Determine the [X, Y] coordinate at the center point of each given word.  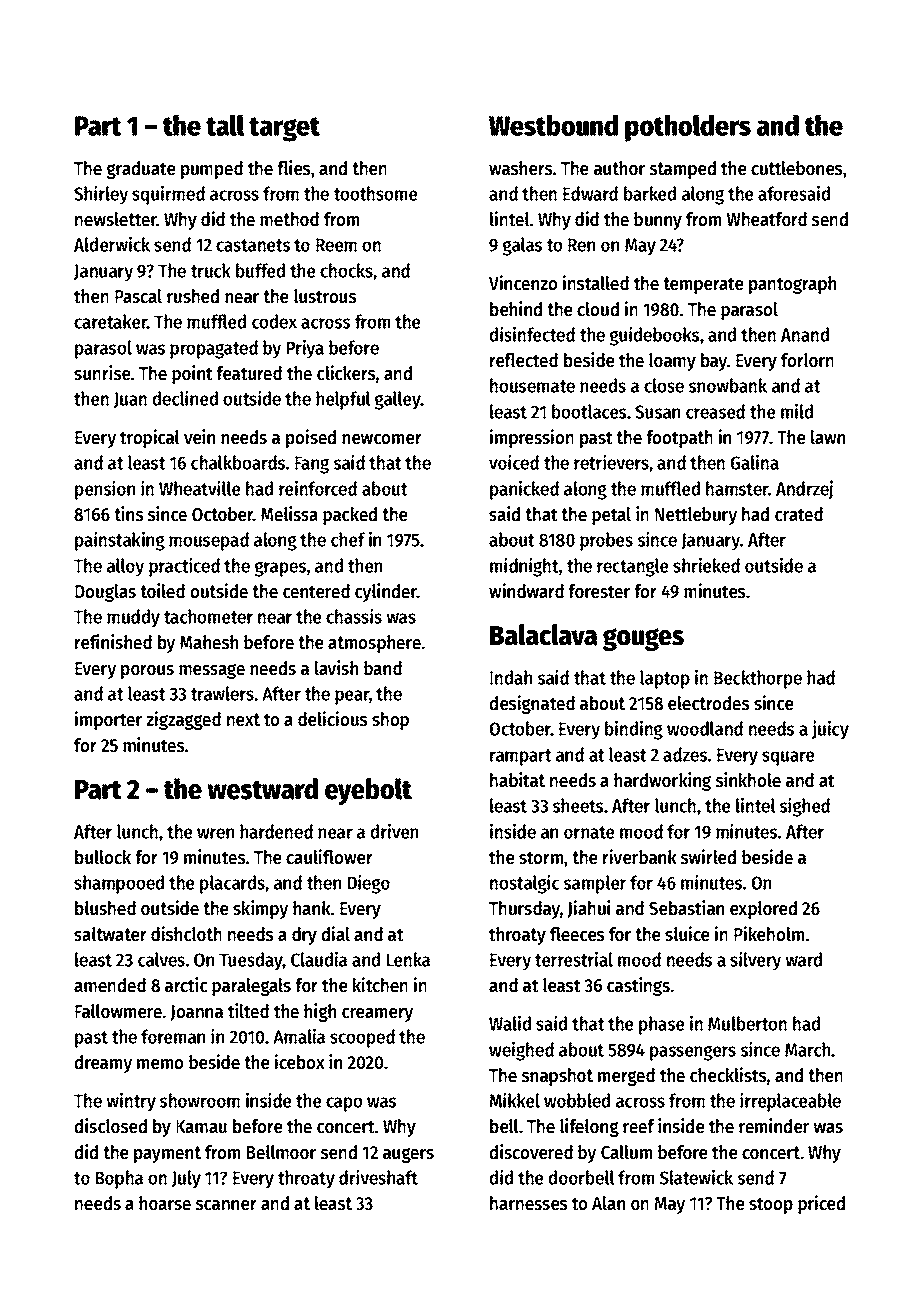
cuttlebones [796, 168]
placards [232, 884]
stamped [683, 170]
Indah [511, 677]
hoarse [165, 1203]
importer [108, 720]
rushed [193, 296]
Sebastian [686, 908]
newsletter [116, 219]
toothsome [376, 193]
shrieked [706, 565]
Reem [336, 245]
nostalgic [525, 884]
